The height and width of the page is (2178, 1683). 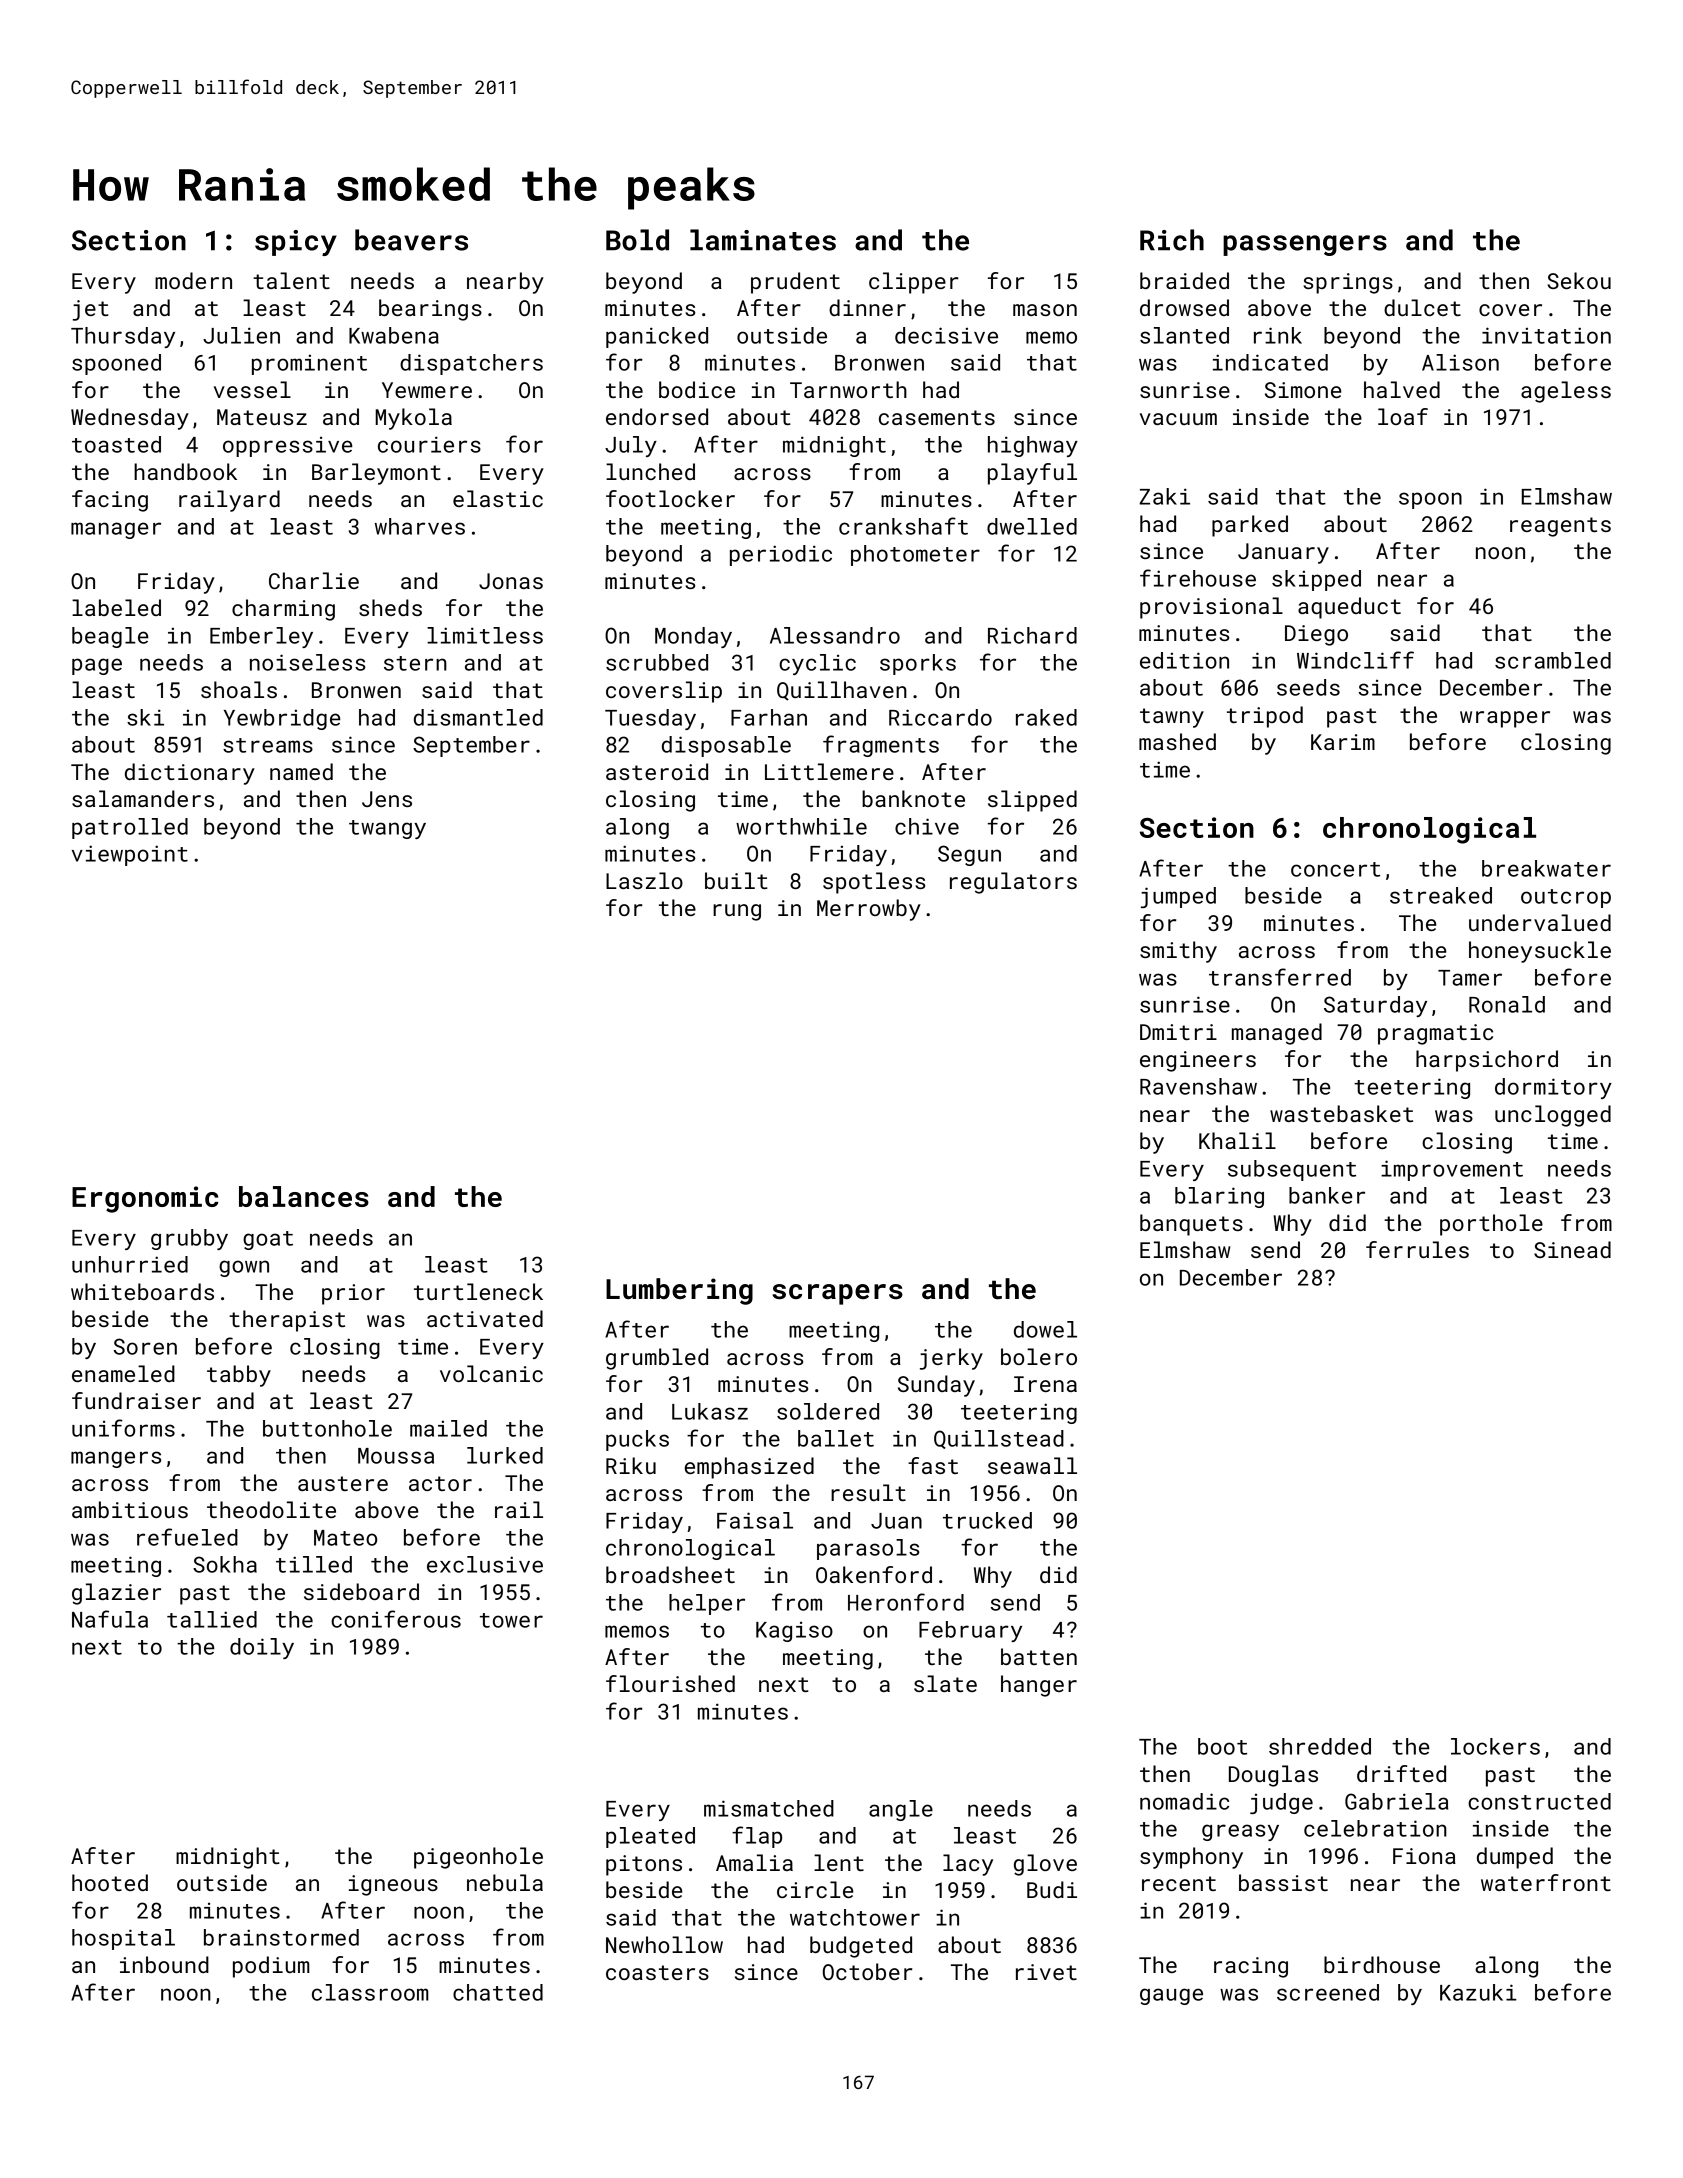 What do you see at coordinates (1032, 1465) in the page?
I see `seawall` at bounding box center [1032, 1465].
